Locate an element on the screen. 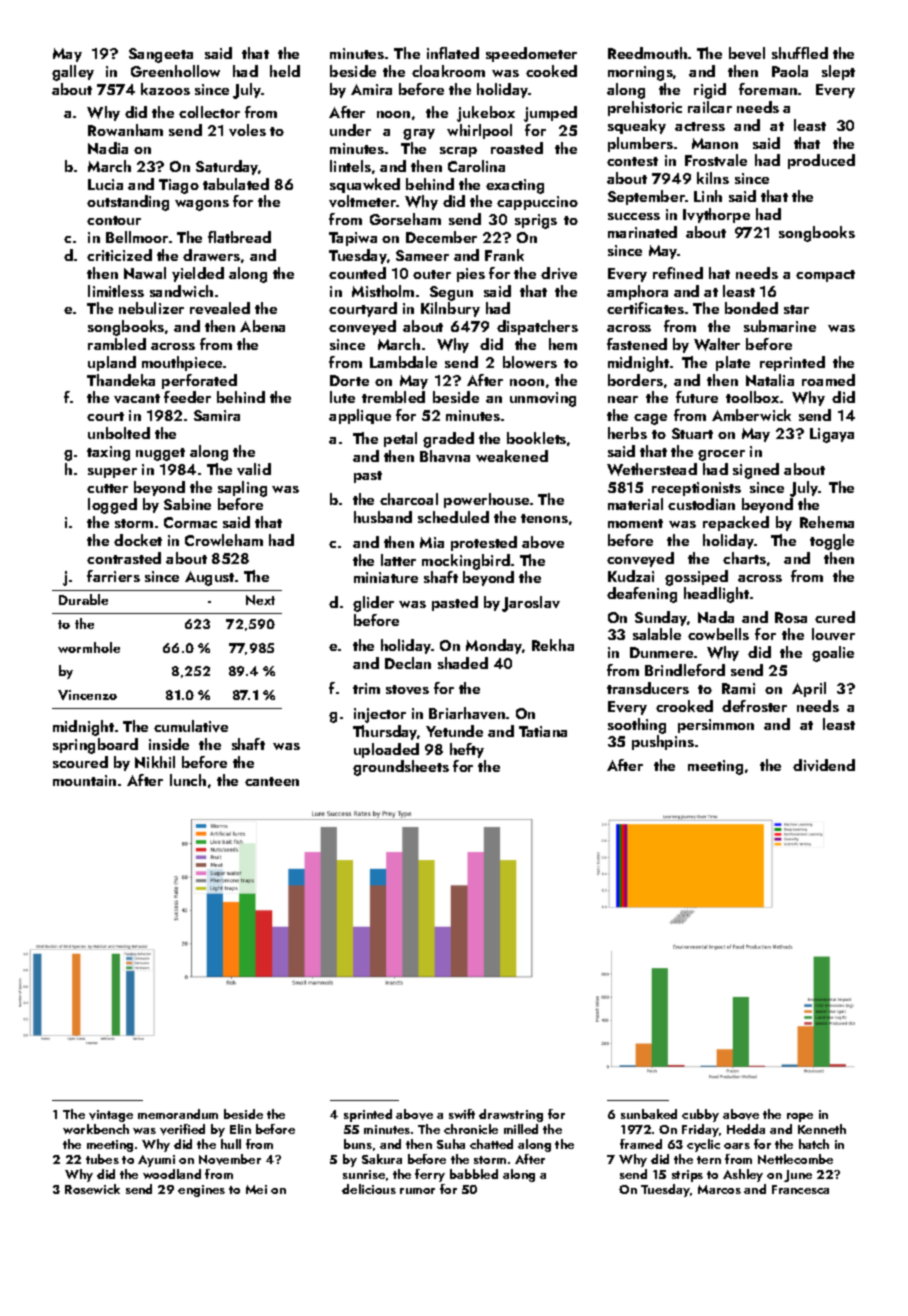 This screenshot has width=908, height=1316. Rekha is located at coordinates (553, 645).
